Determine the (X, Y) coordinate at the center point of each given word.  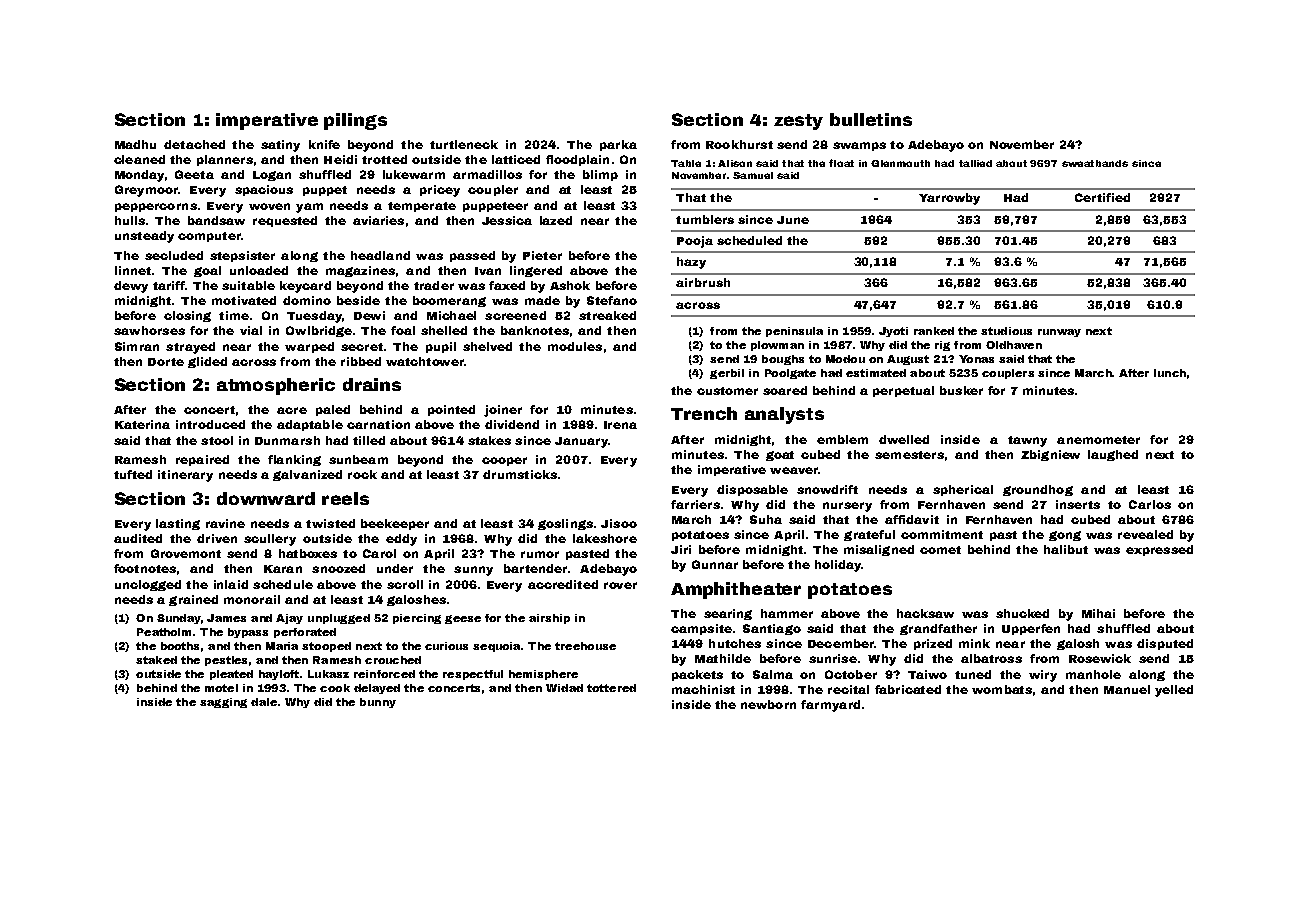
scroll (405, 584)
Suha (766, 519)
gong (1065, 536)
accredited (563, 584)
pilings (355, 121)
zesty (798, 122)
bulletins (871, 119)
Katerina (142, 424)
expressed (1159, 550)
